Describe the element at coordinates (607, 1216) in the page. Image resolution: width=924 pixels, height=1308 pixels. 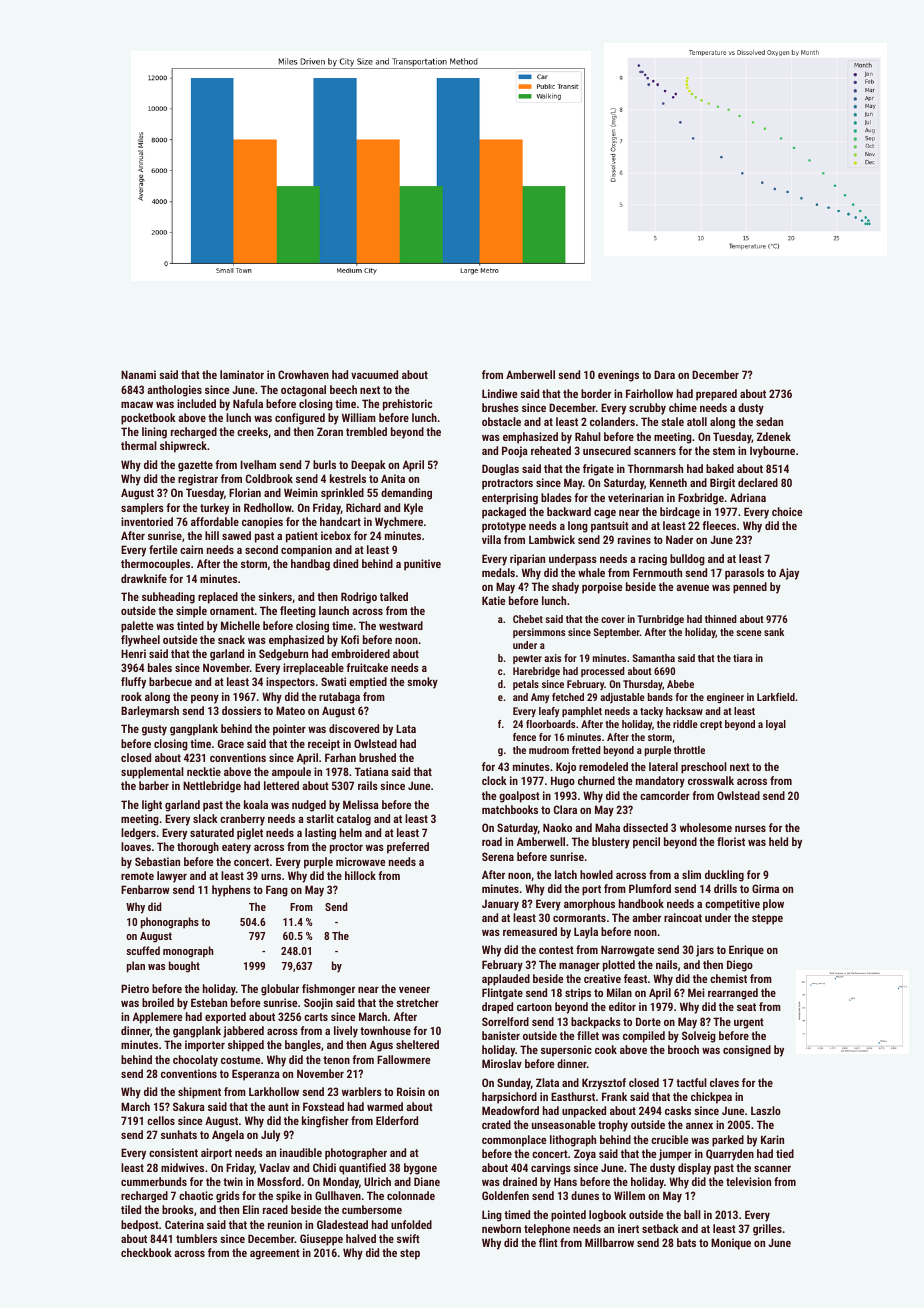
I see `logbook` at that location.
